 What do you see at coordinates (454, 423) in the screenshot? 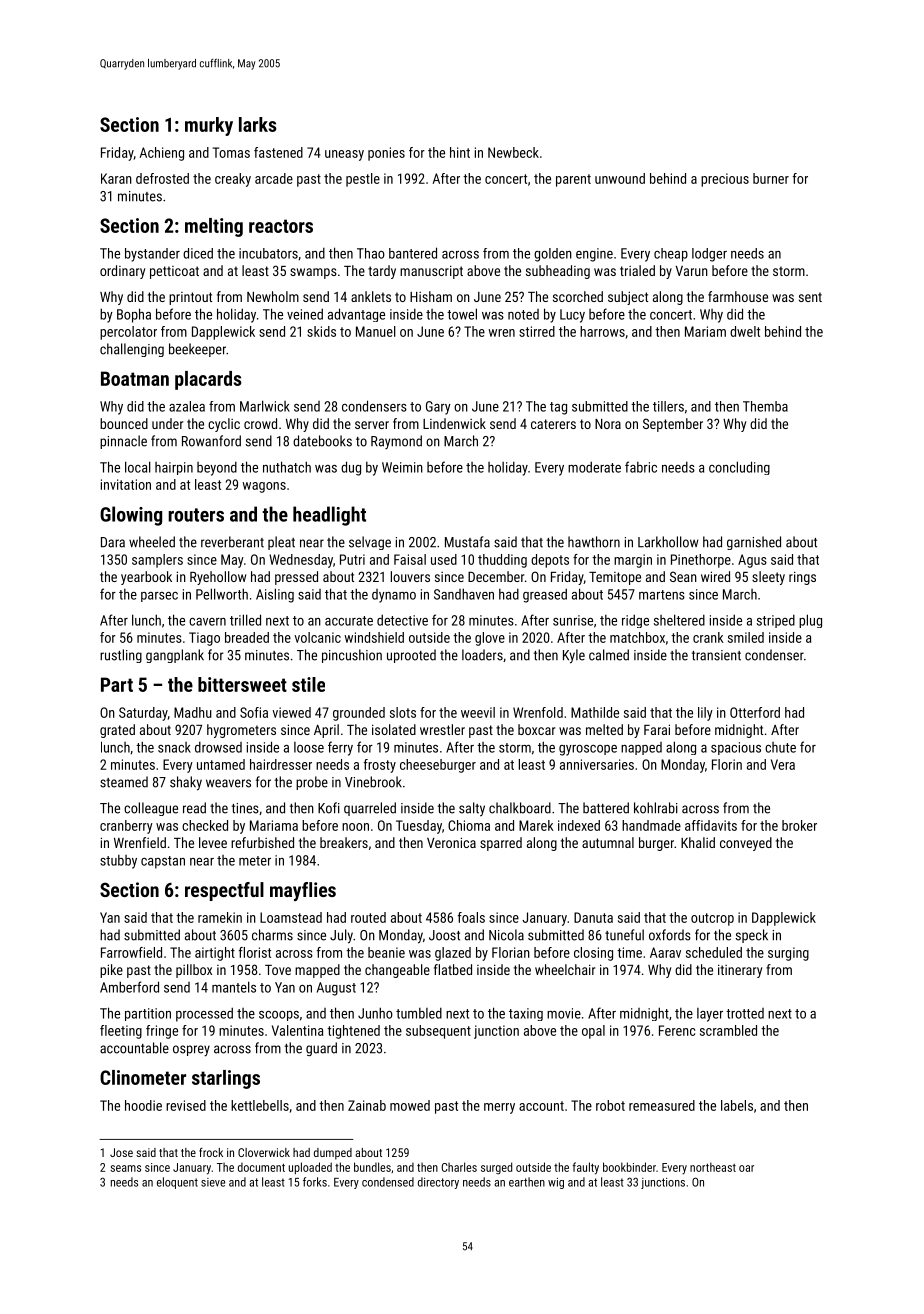
I see `Lindenwick` at bounding box center [454, 423].
